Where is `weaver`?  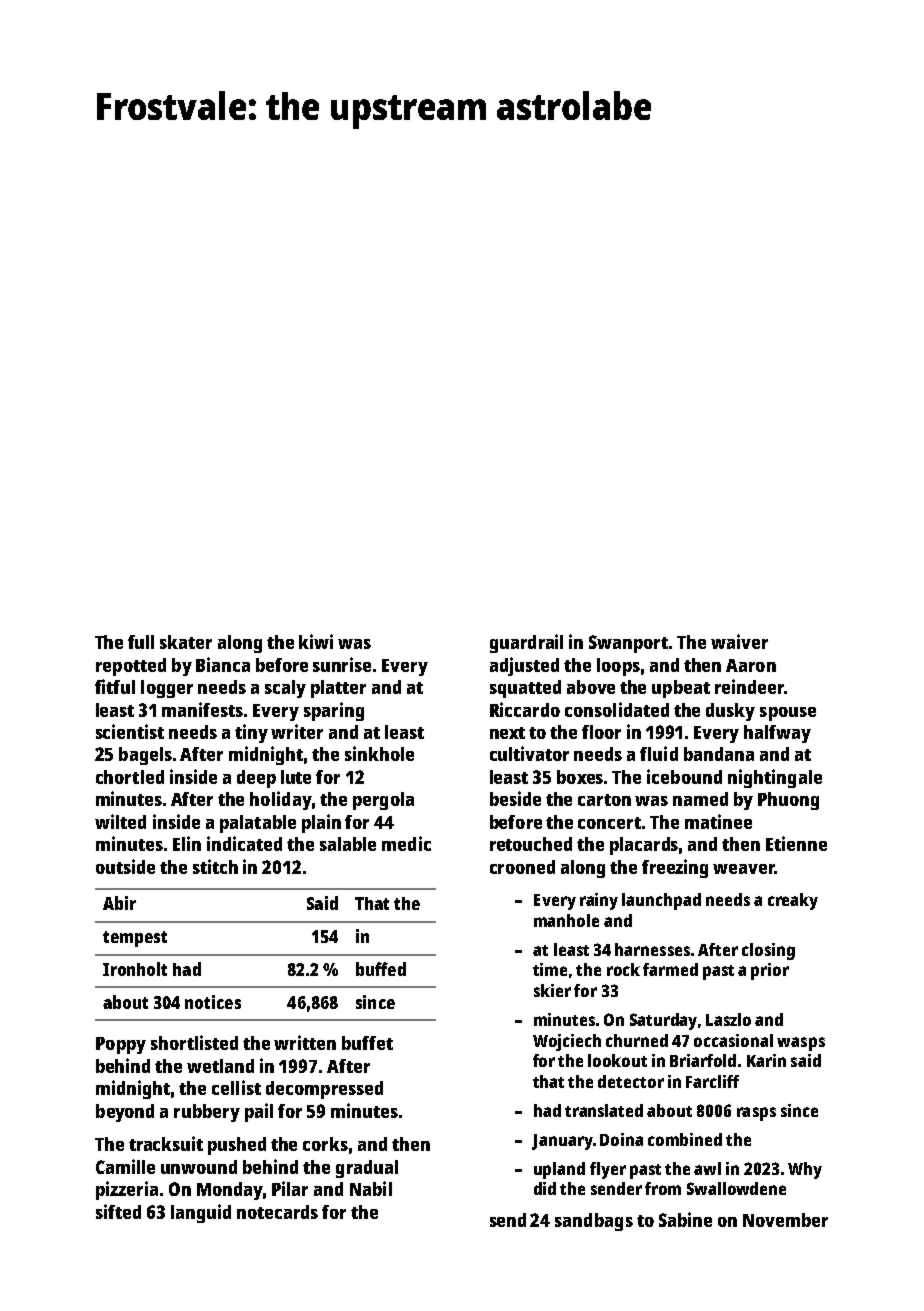
weaver is located at coordinates (744, 869).
